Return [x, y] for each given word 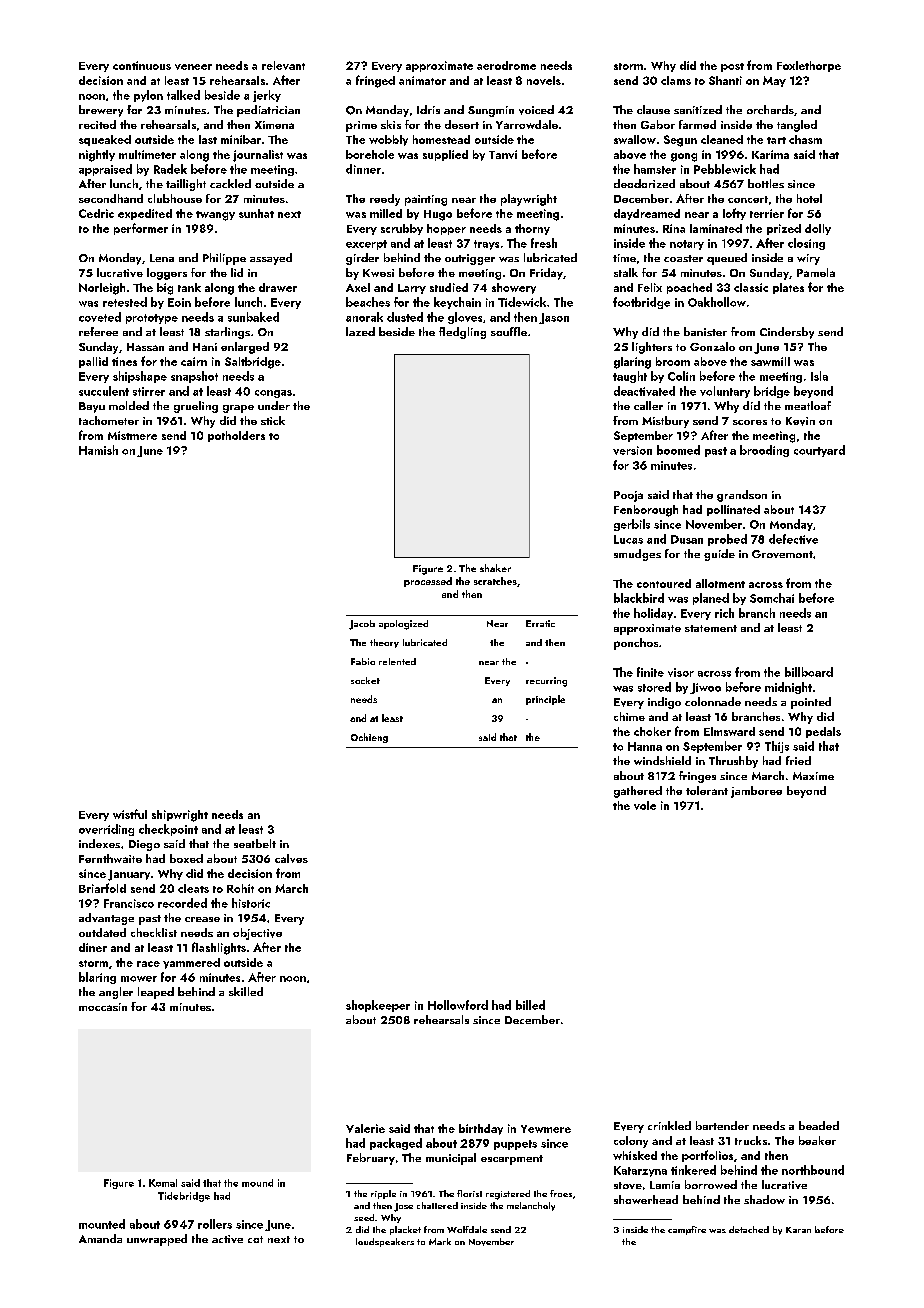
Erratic [540, 623]
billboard [809, 672]
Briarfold [102, 888]
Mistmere [132, 435]
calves [291, 858]
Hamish [98, 450]
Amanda [100, 1238]
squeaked [105, 140]
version [632, 450]
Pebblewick [725, 169]
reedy [385, 200]
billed [530, 1005]
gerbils [632, 525]
